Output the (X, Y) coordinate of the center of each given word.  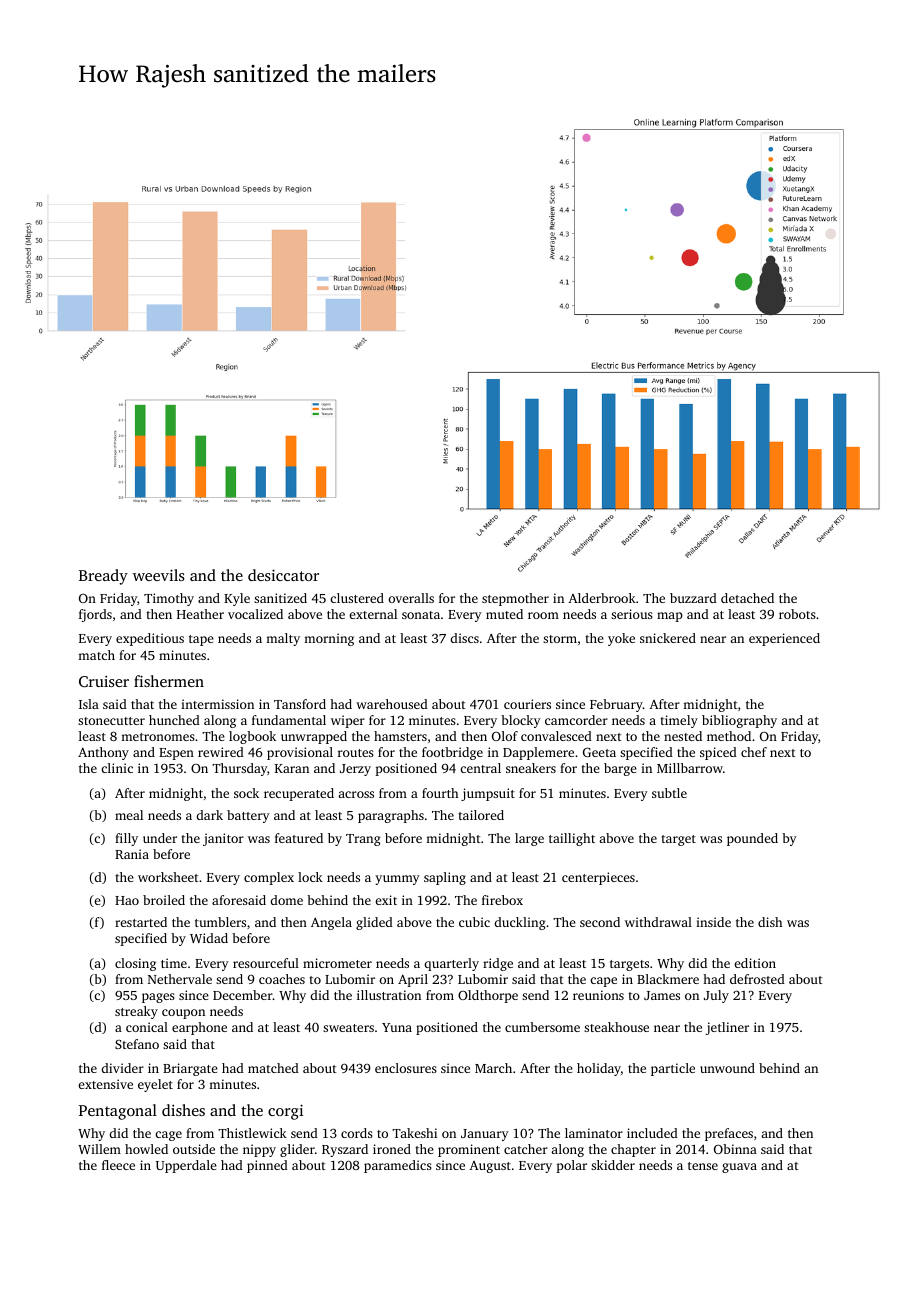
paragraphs (391, 816)
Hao (127, 900)
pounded (752, 839)
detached (747, 598)
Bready (103, 577)
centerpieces (598, 878)
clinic (117, 768)
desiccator (283, 575)
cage (168, 1136)
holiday (599, 1069)
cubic (474, 922)
